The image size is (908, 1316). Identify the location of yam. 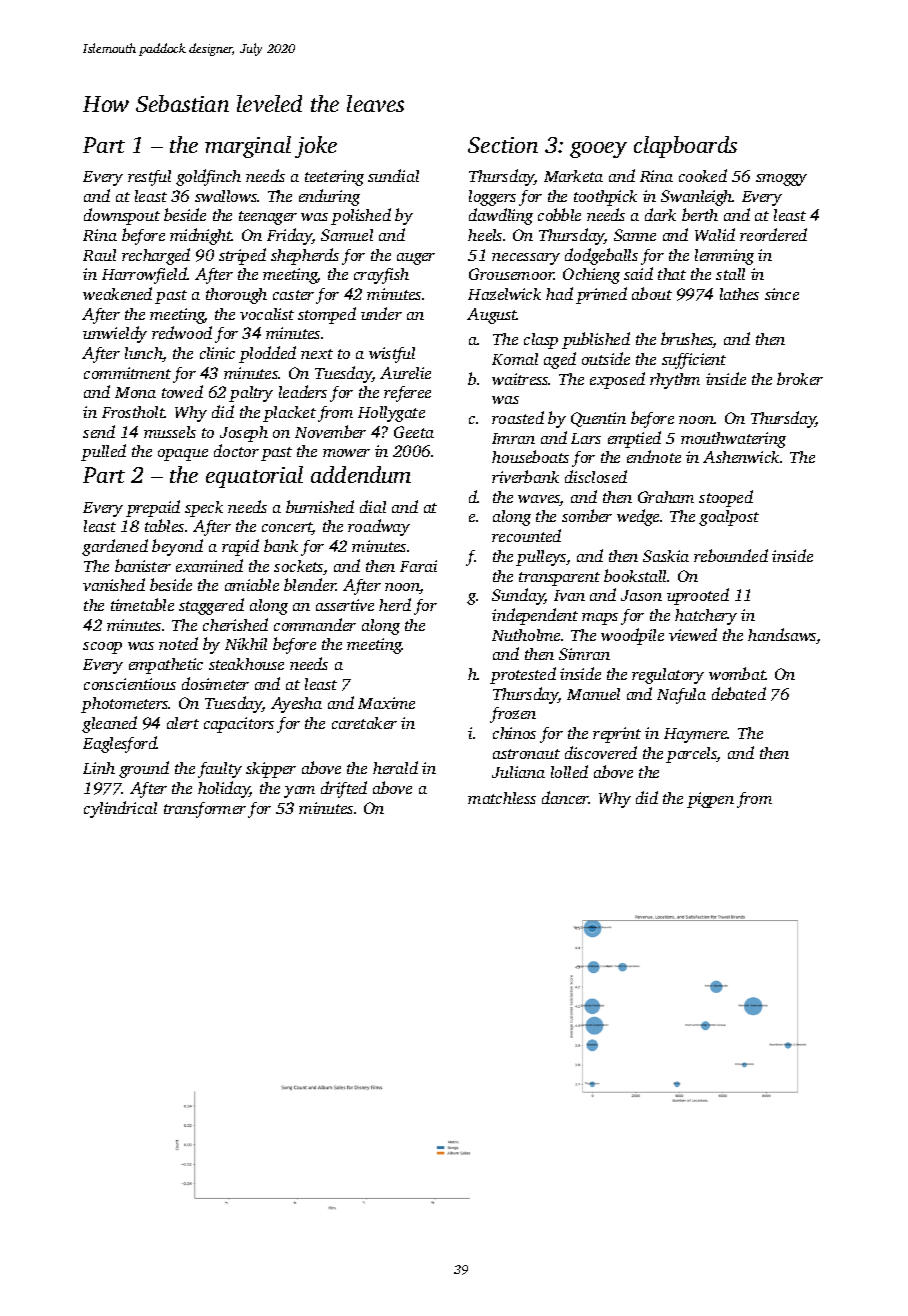
(299, 792).
